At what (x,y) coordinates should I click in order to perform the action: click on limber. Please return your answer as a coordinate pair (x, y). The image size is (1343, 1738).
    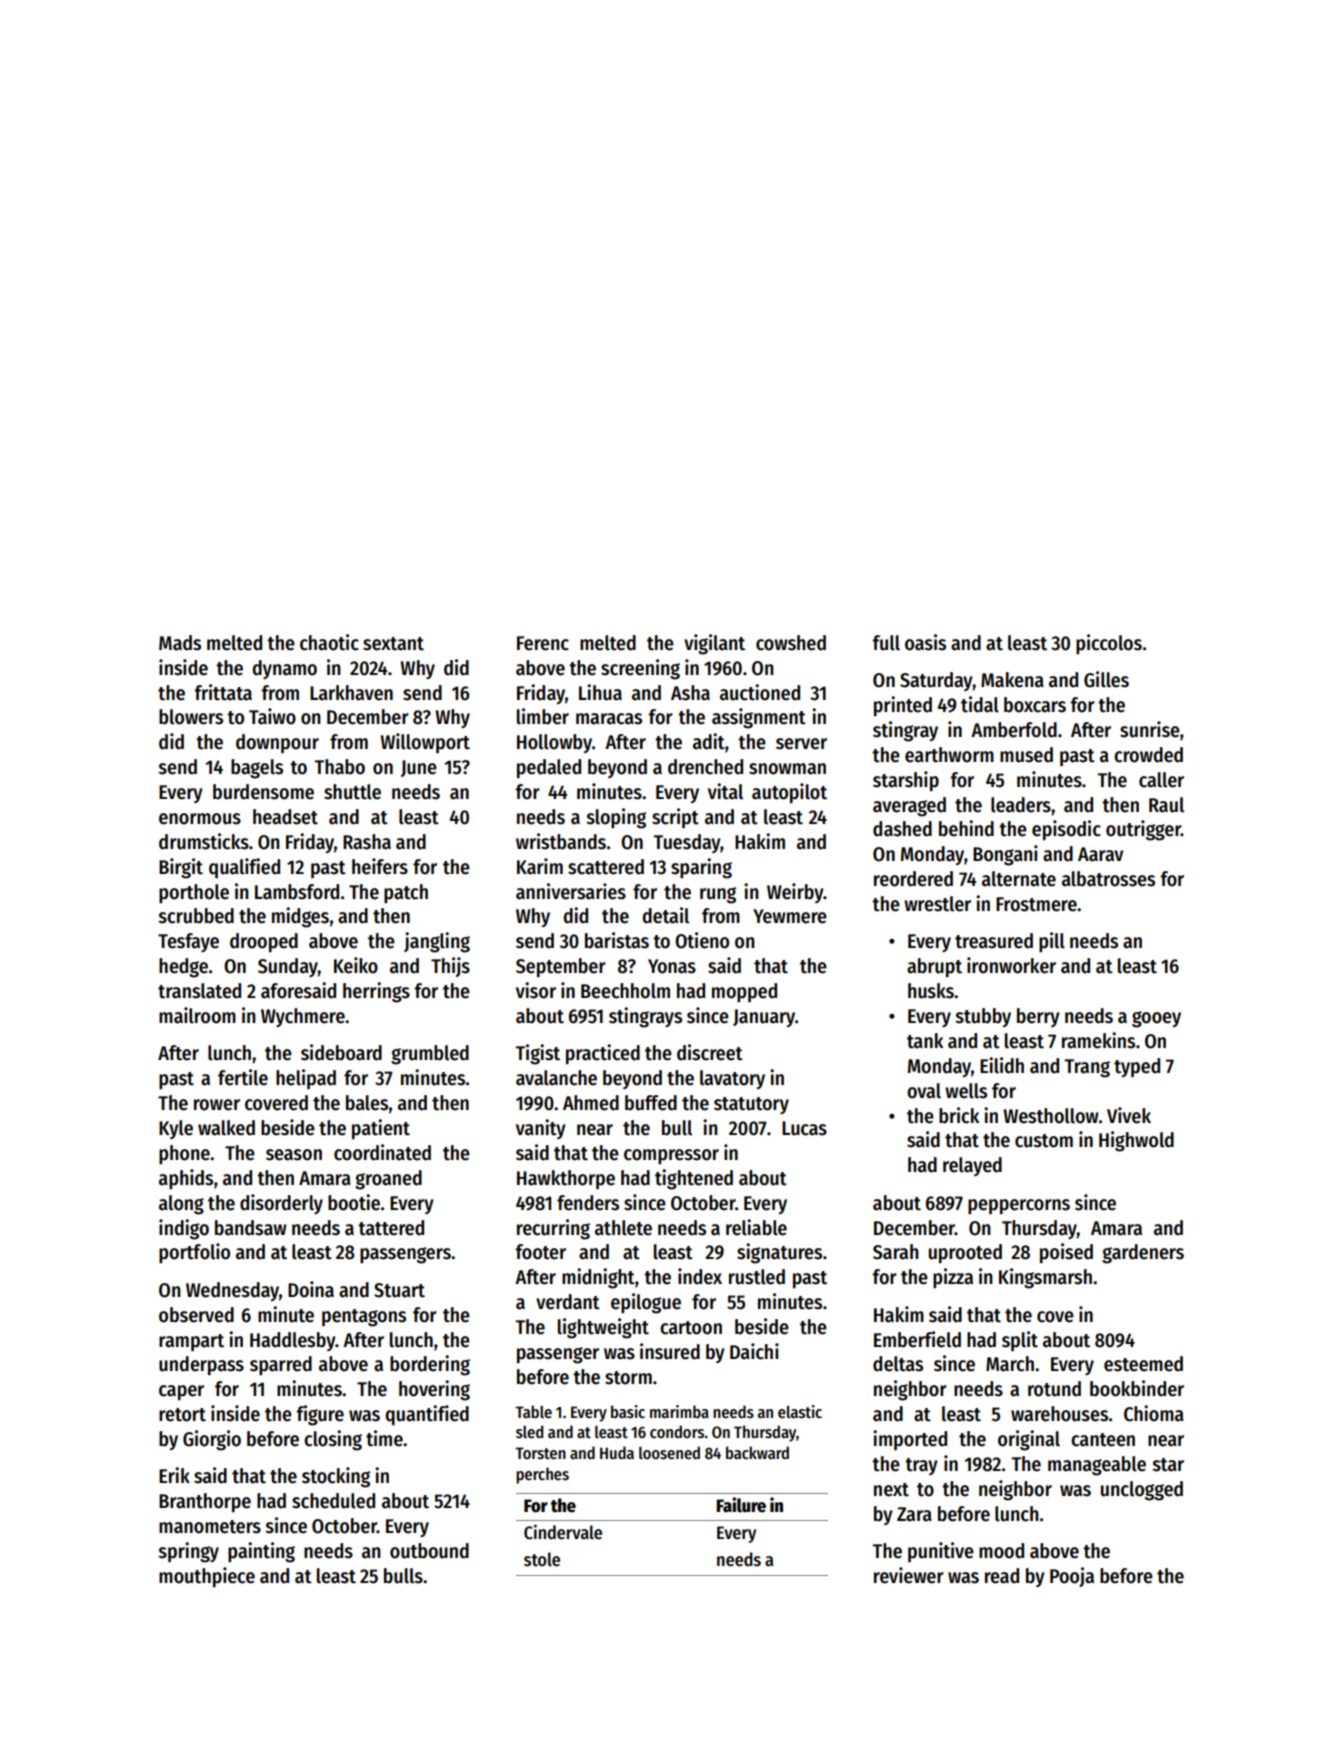
    Looking at the image, I should click on (543, 716).
